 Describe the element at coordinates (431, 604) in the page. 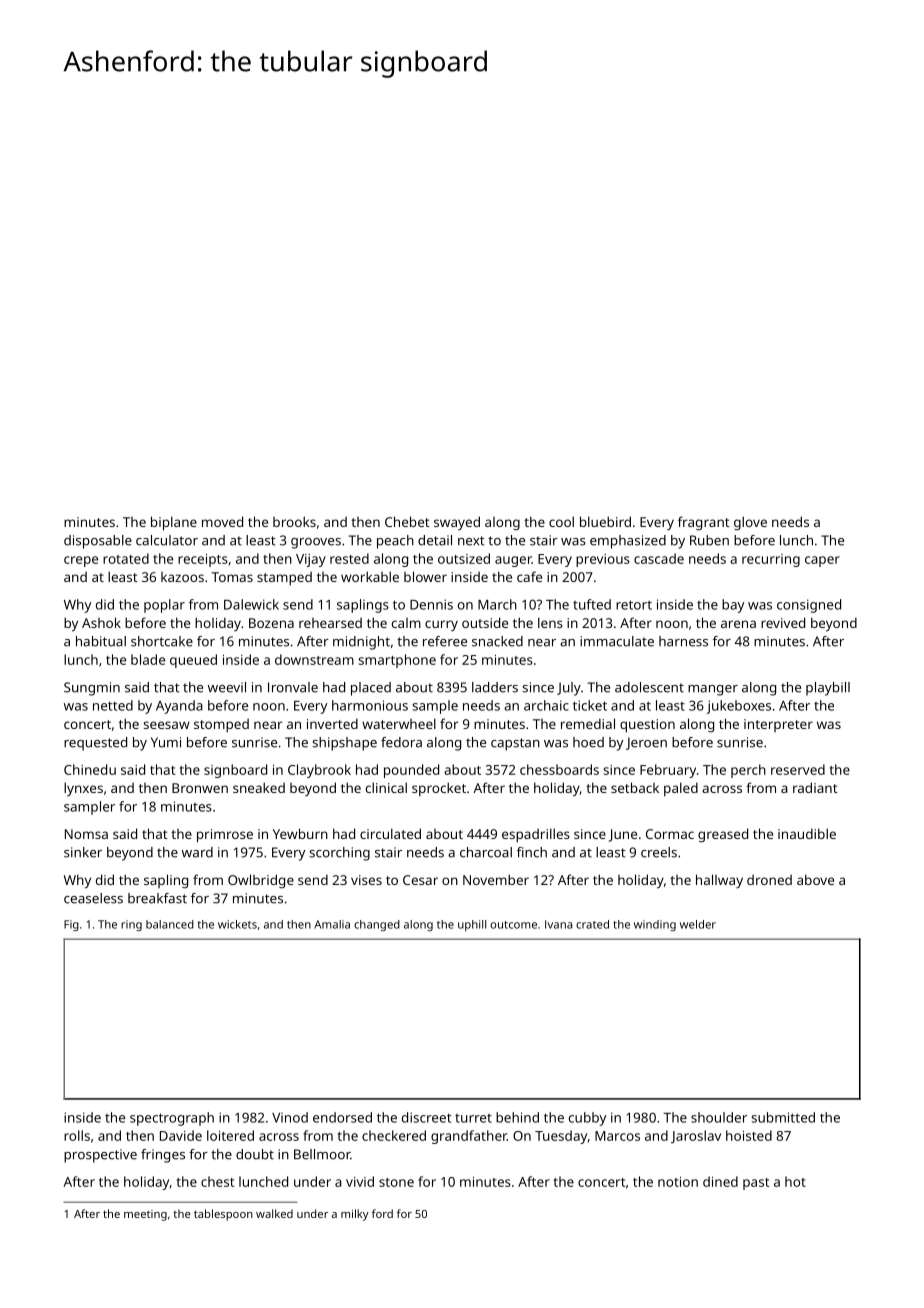

I see `Dennis` at that location.
